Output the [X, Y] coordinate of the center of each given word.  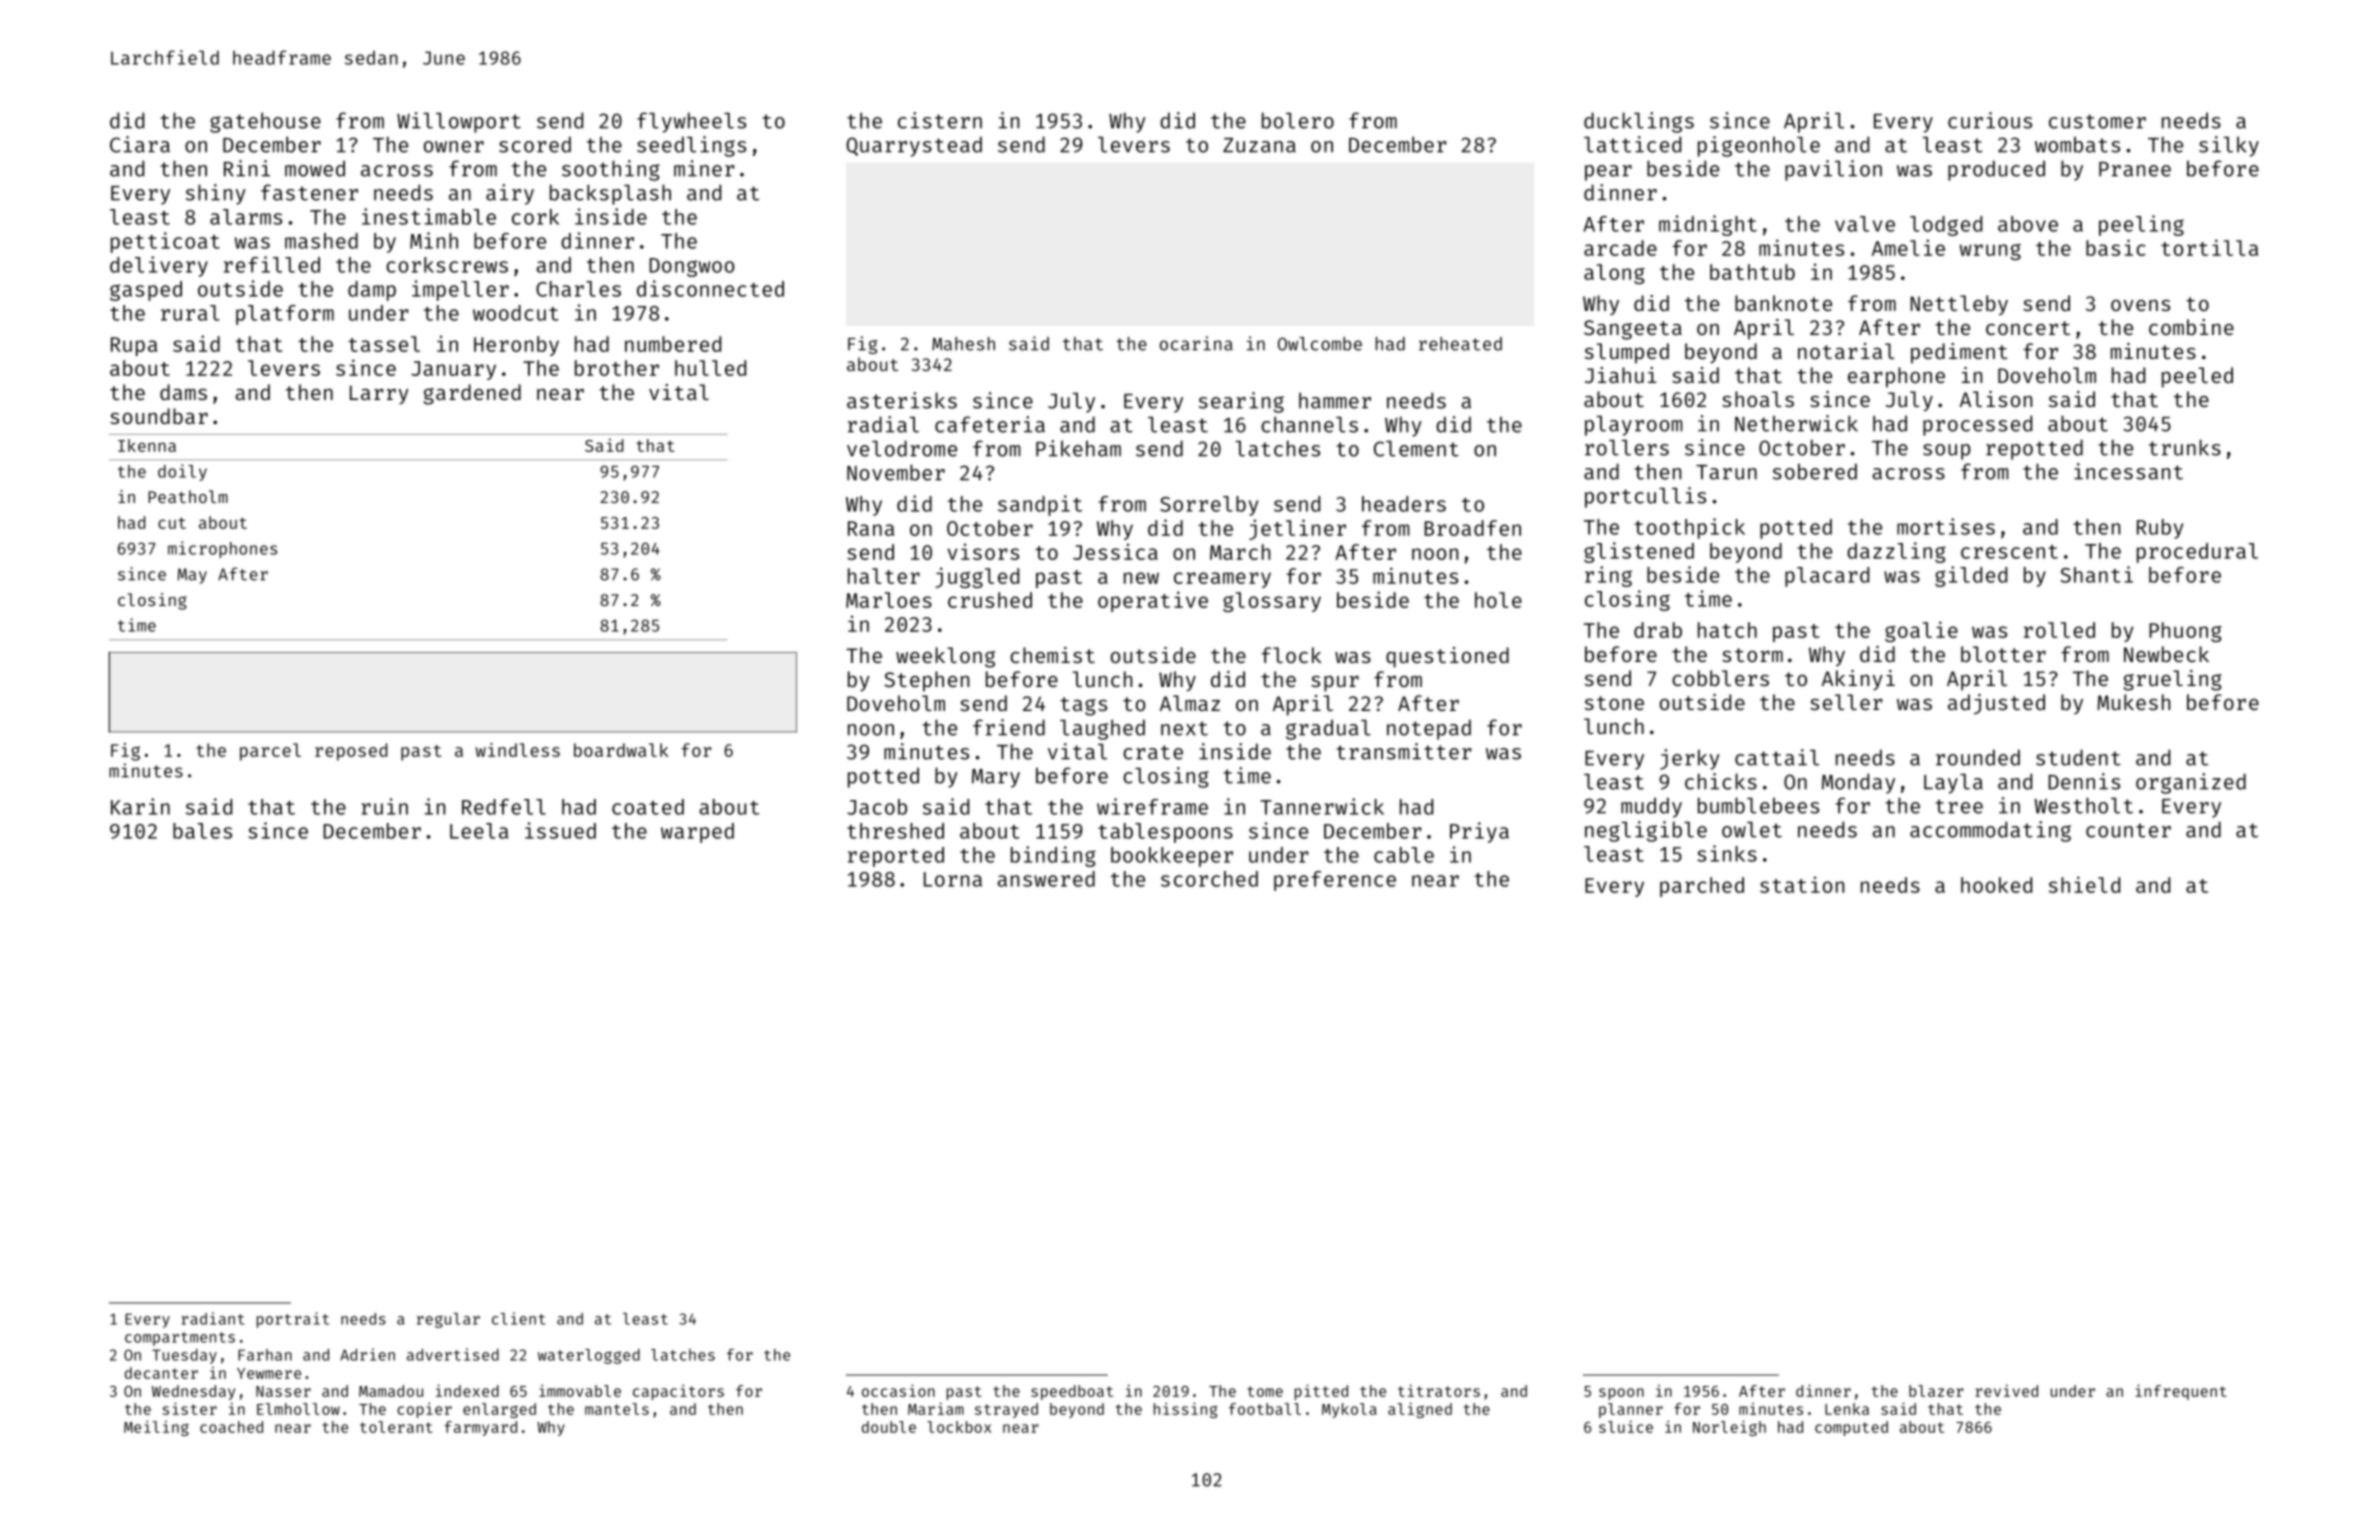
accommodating [1990, 831]
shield [2084, 884]
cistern [940, 120]
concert [2028, 328]
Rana [871, 528]
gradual [1328, 729]
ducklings [1639, 122]
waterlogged [589, 1356]
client [519, 1318]
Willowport [459, 122]
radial [883, 424]
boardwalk [621, 750]
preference [1335, 881]
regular [448, 1320]
